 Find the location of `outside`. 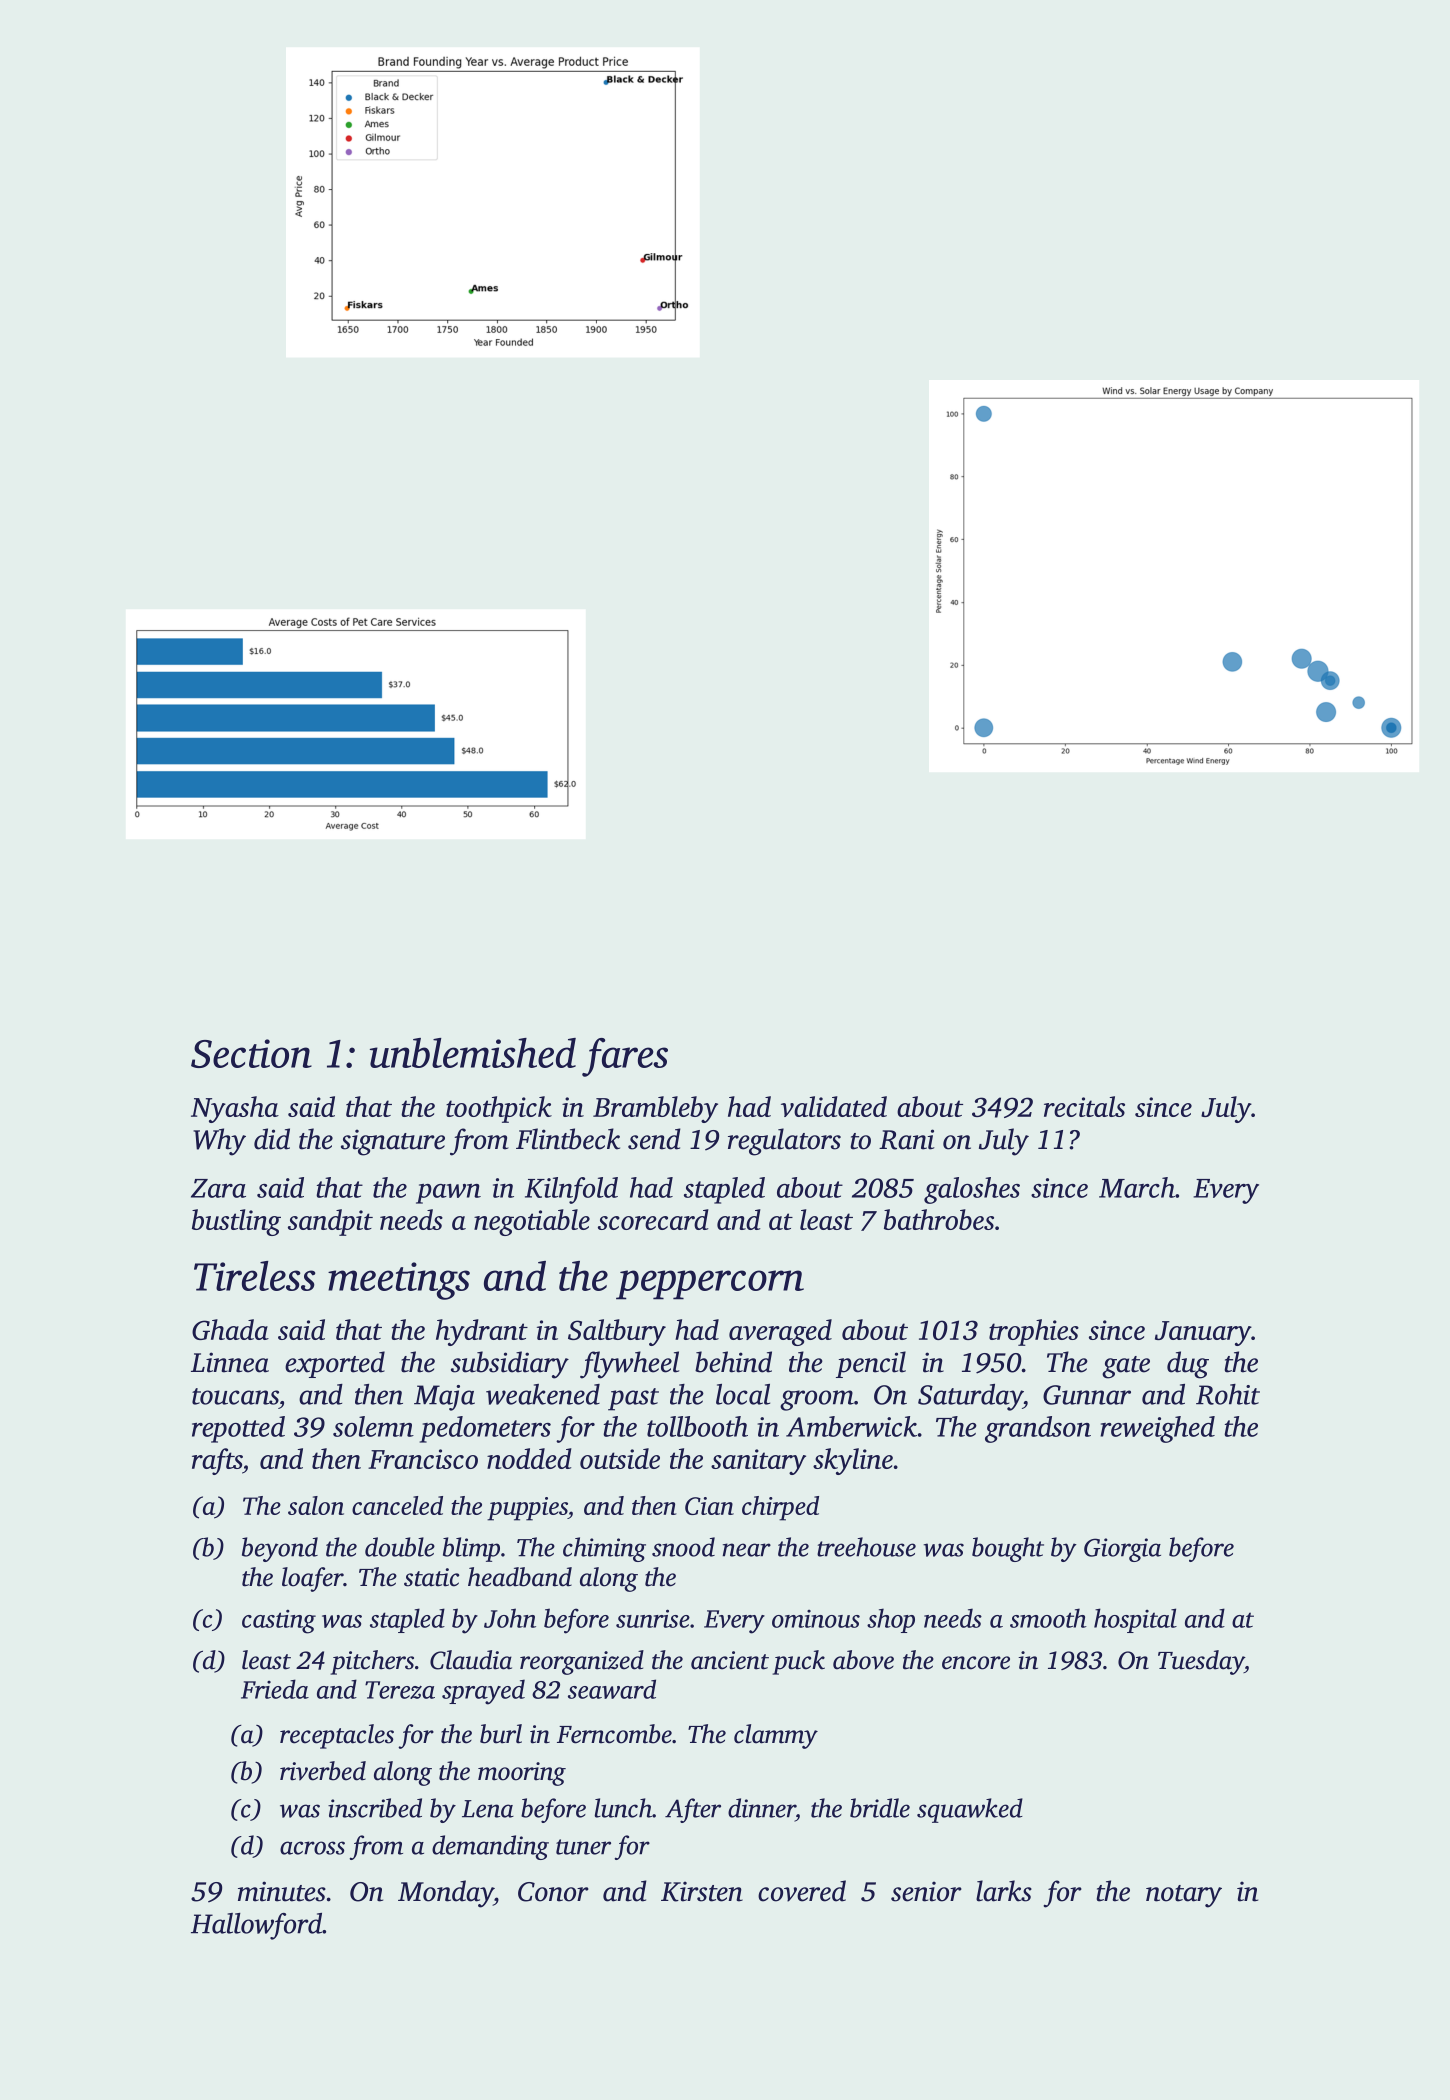

outside is located at coordinates (620, 1458).
